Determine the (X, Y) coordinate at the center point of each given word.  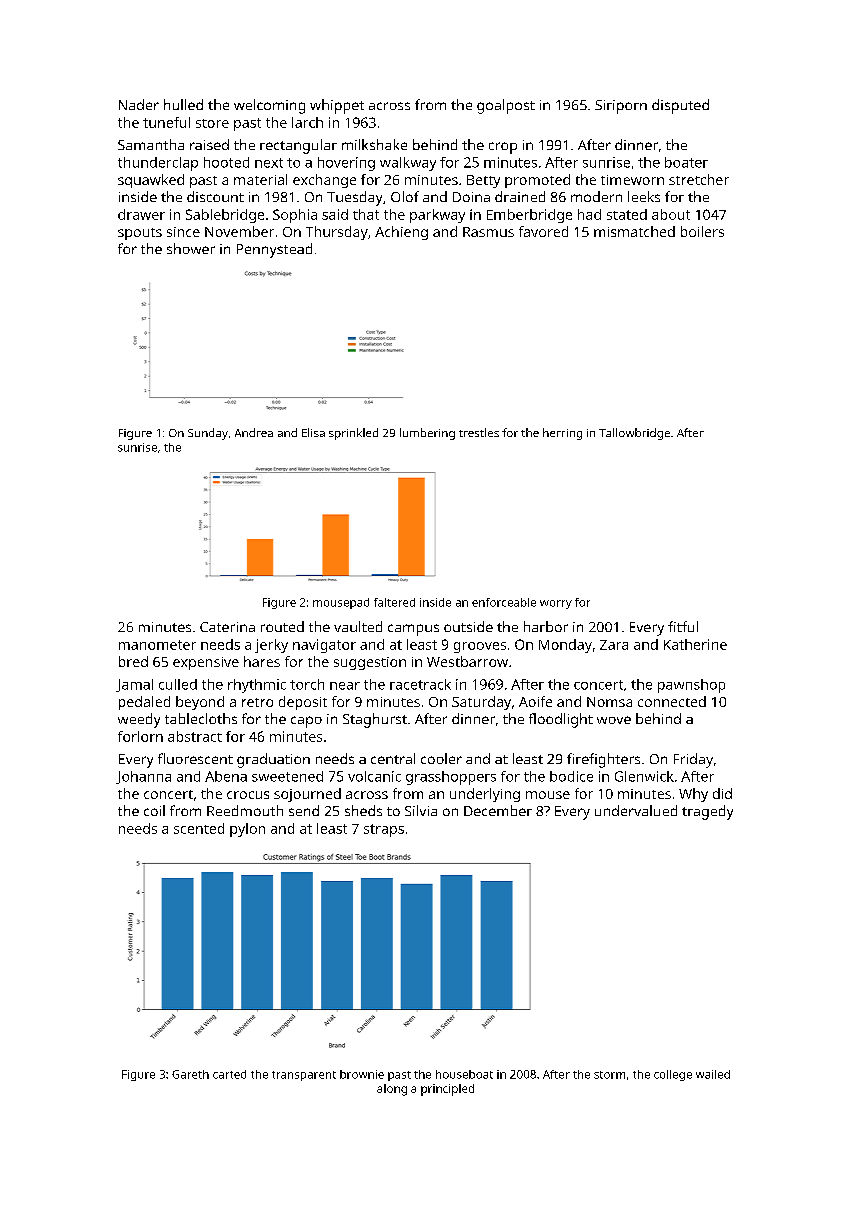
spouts (140, 234)
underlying (485, 795)
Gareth (190, 1074)
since (183, 232)
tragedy (707, 812)
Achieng (401, 233)
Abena (226, 776)
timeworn (632, 180)
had (589, 214)
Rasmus (488, 232)
